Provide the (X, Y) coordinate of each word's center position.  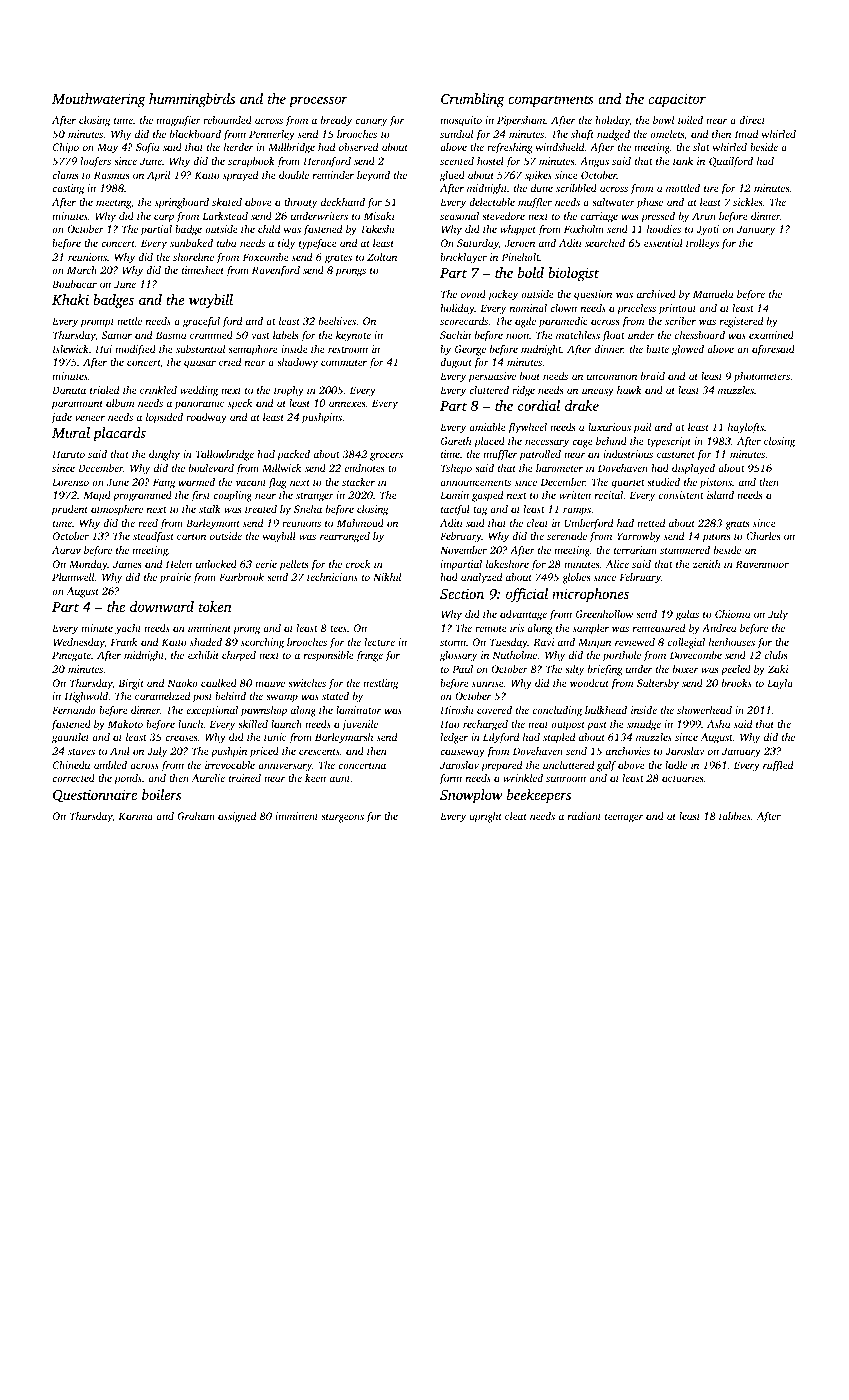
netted (651, 523)
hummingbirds (192, 100)
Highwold (86, 697)
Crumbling (473, 100)
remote (491, 628)
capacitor (677, 100)
